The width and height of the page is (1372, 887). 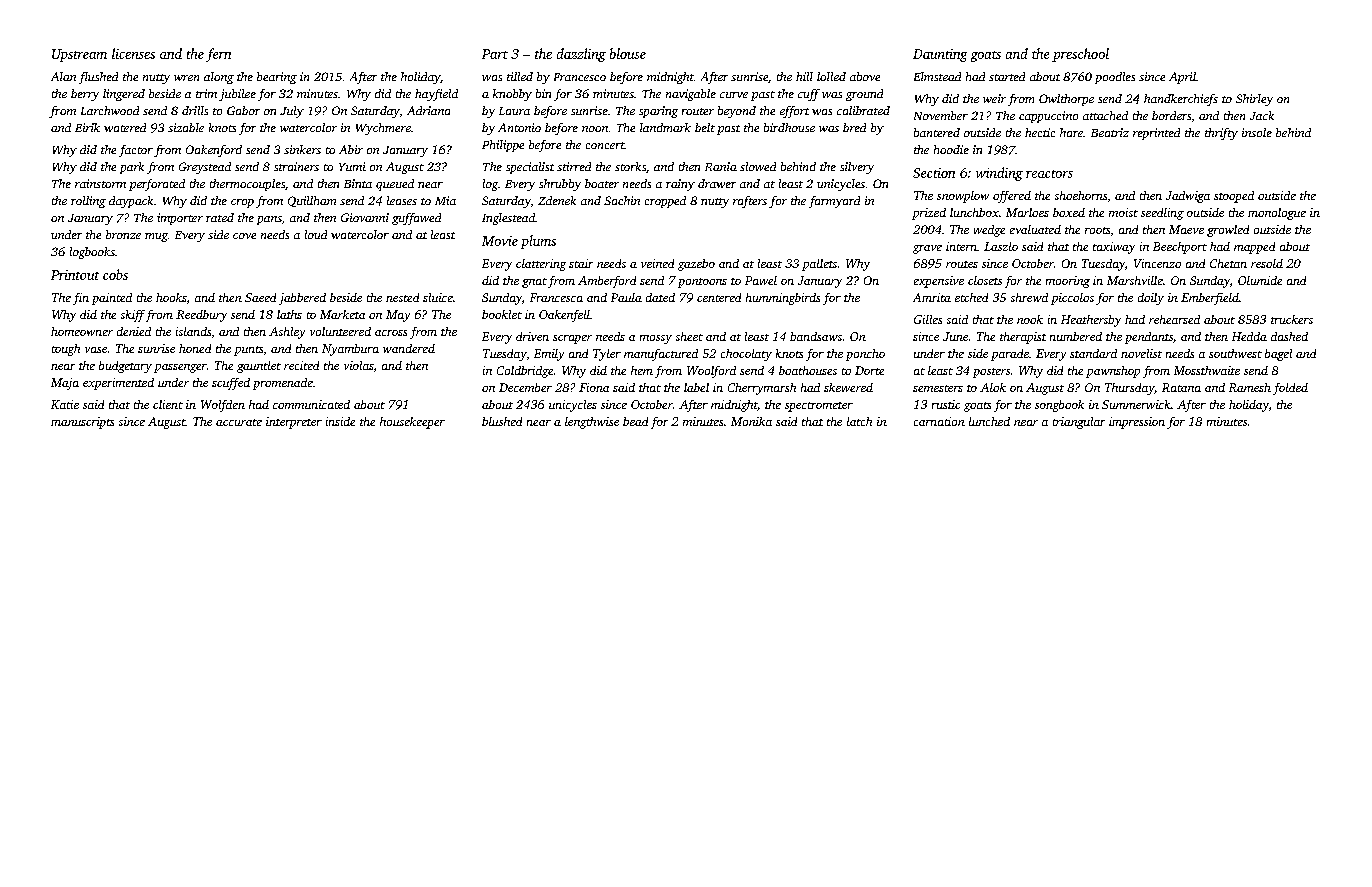 What do you see at coordinates (691, 95) in the page?
I see `navigable` at bounding box center [691, 95].
